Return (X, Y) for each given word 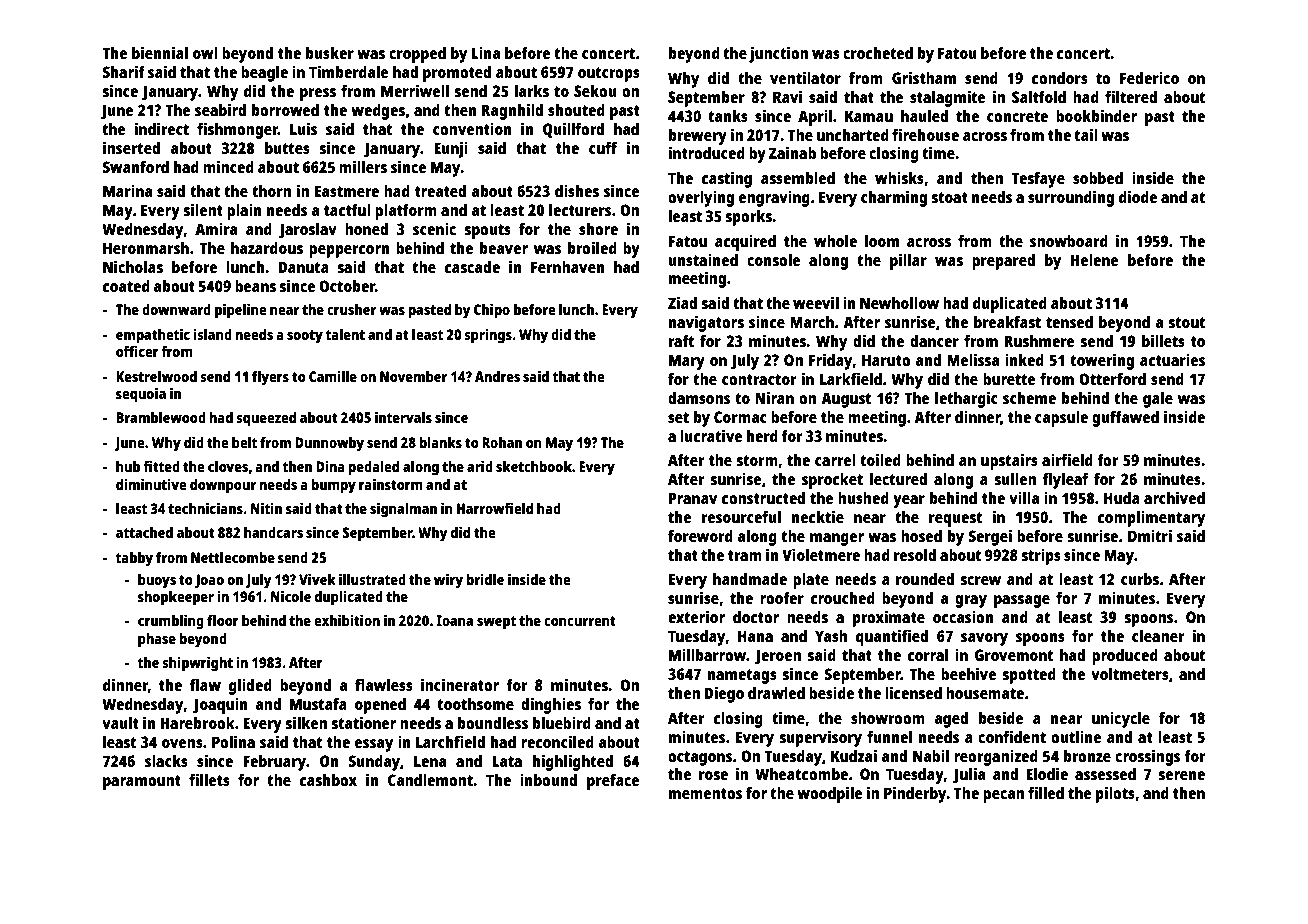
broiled (592, 247)
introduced (707, 152)
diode (1138, 196)
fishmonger (237, 130)
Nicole (291, 596)
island (212, 334)
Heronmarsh (146, 248)
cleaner (1158, 636)
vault (120, 723)
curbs (1140, 579)
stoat (949, 197)
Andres (497, 376)
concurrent (580, 621)
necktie (818, 516)
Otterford (1112, 379)
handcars (273, 532)
